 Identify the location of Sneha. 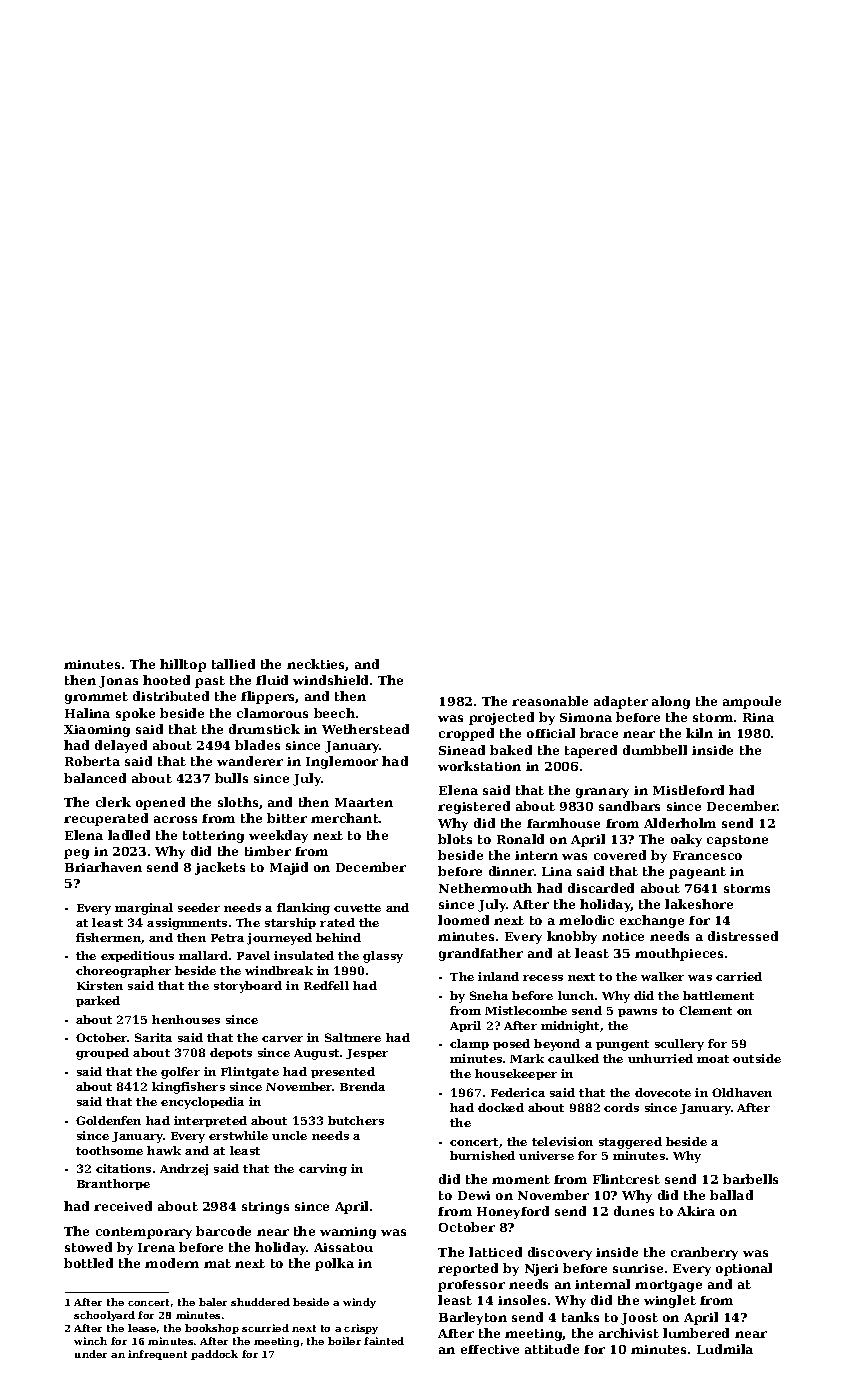
(489, 995).
